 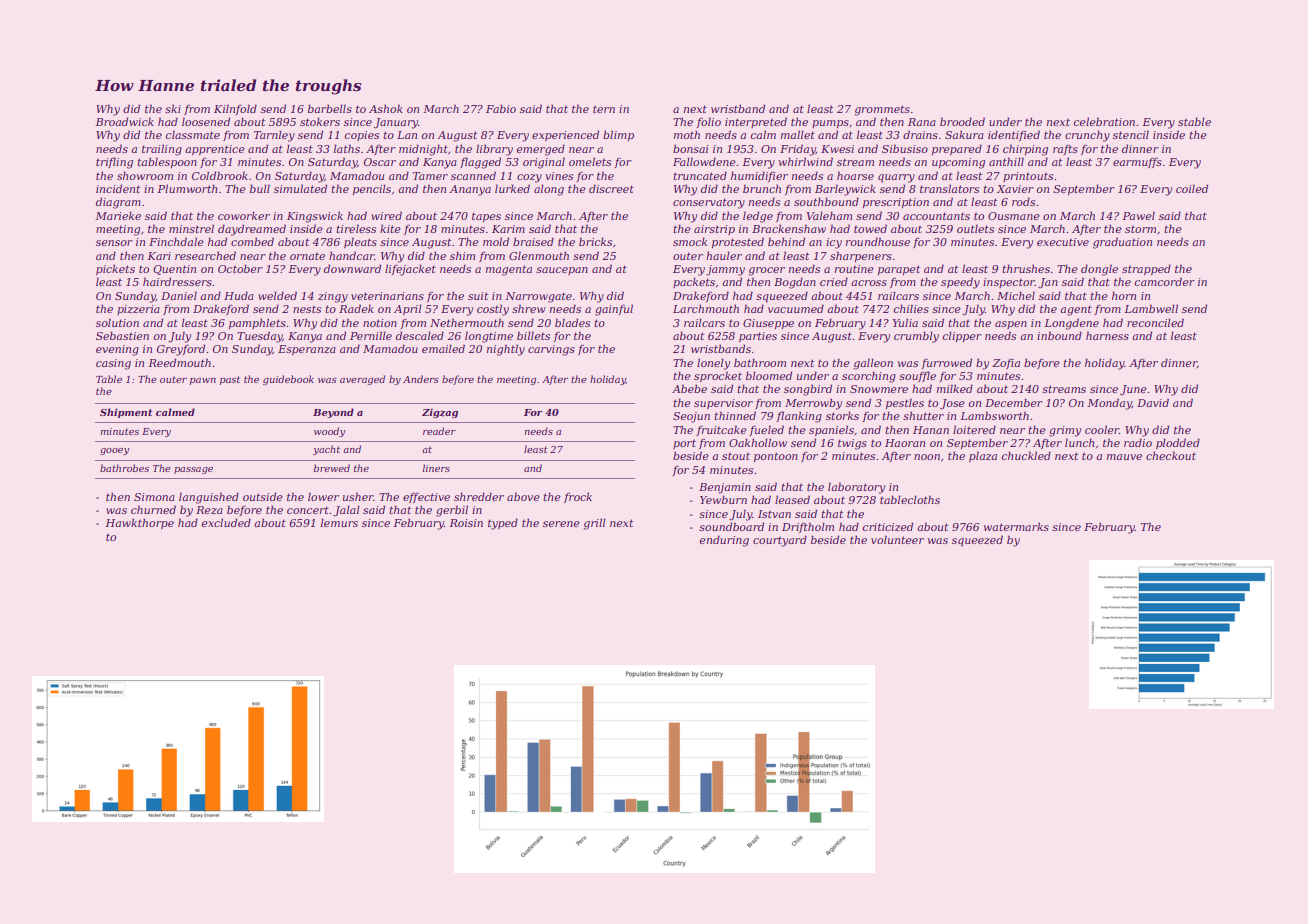 I want to click on ornate, so click(x=307, y=256).
